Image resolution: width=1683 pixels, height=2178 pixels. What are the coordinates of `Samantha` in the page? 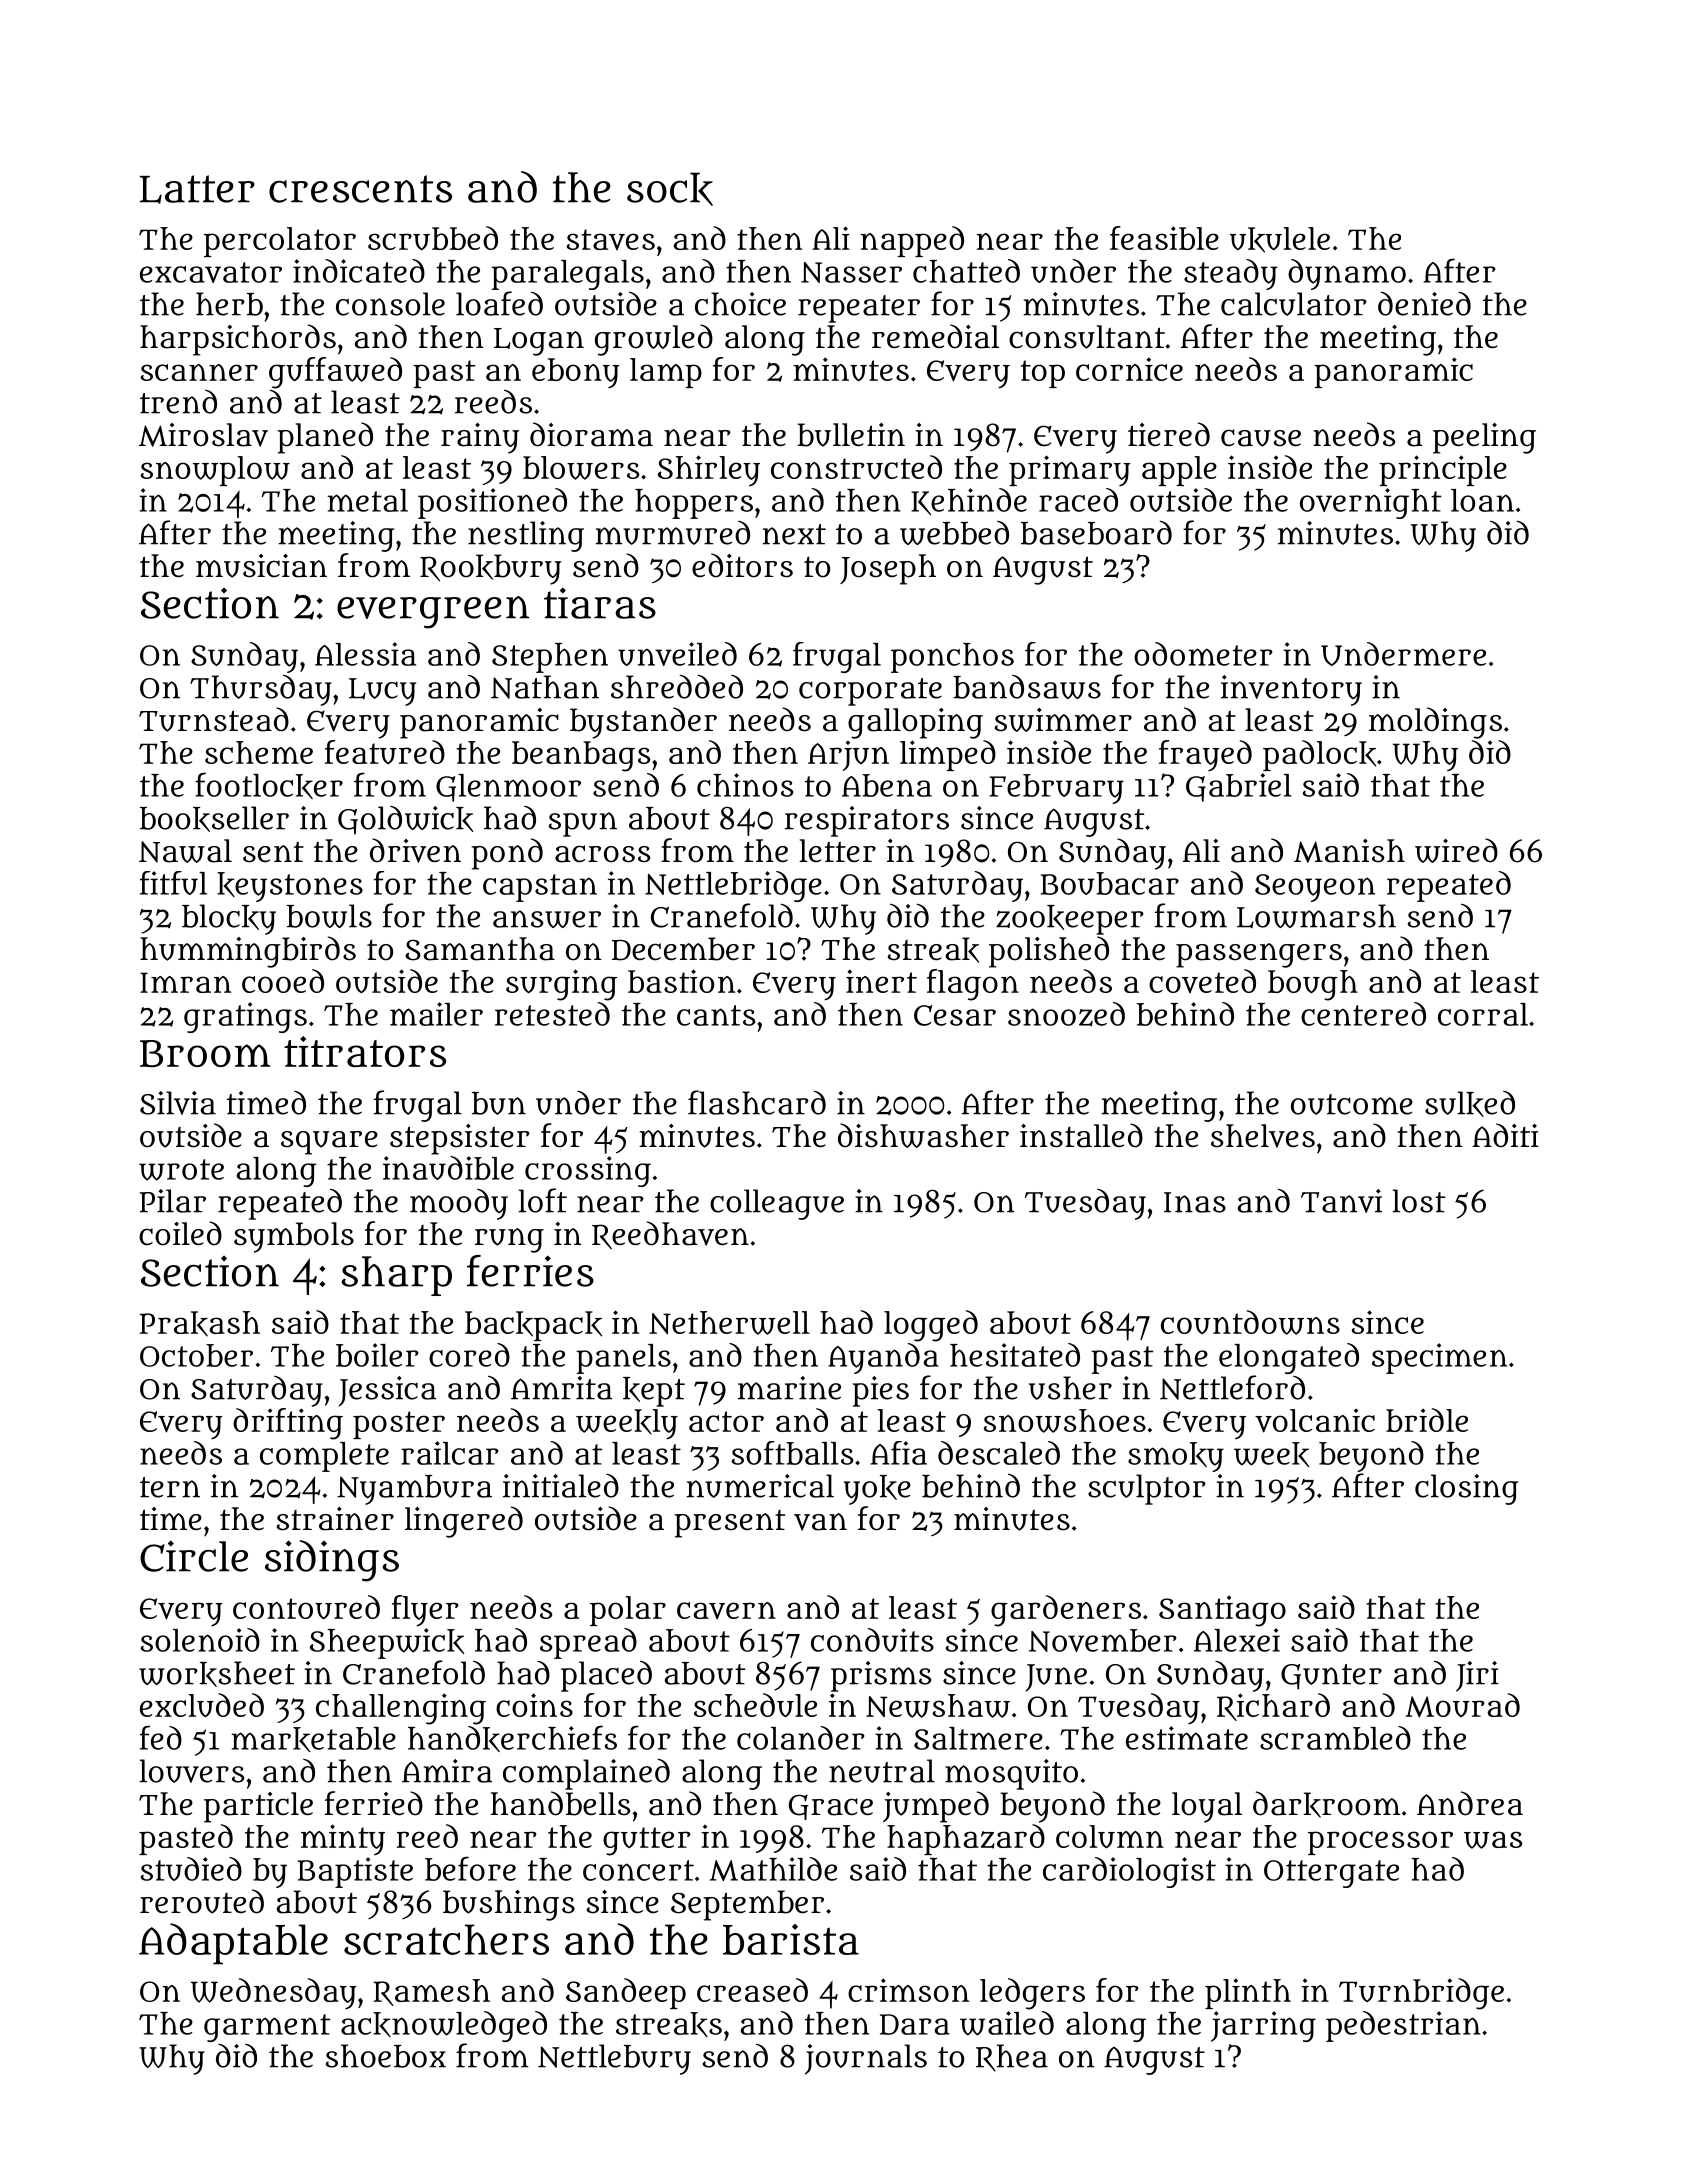 It's located at (480, 949).
